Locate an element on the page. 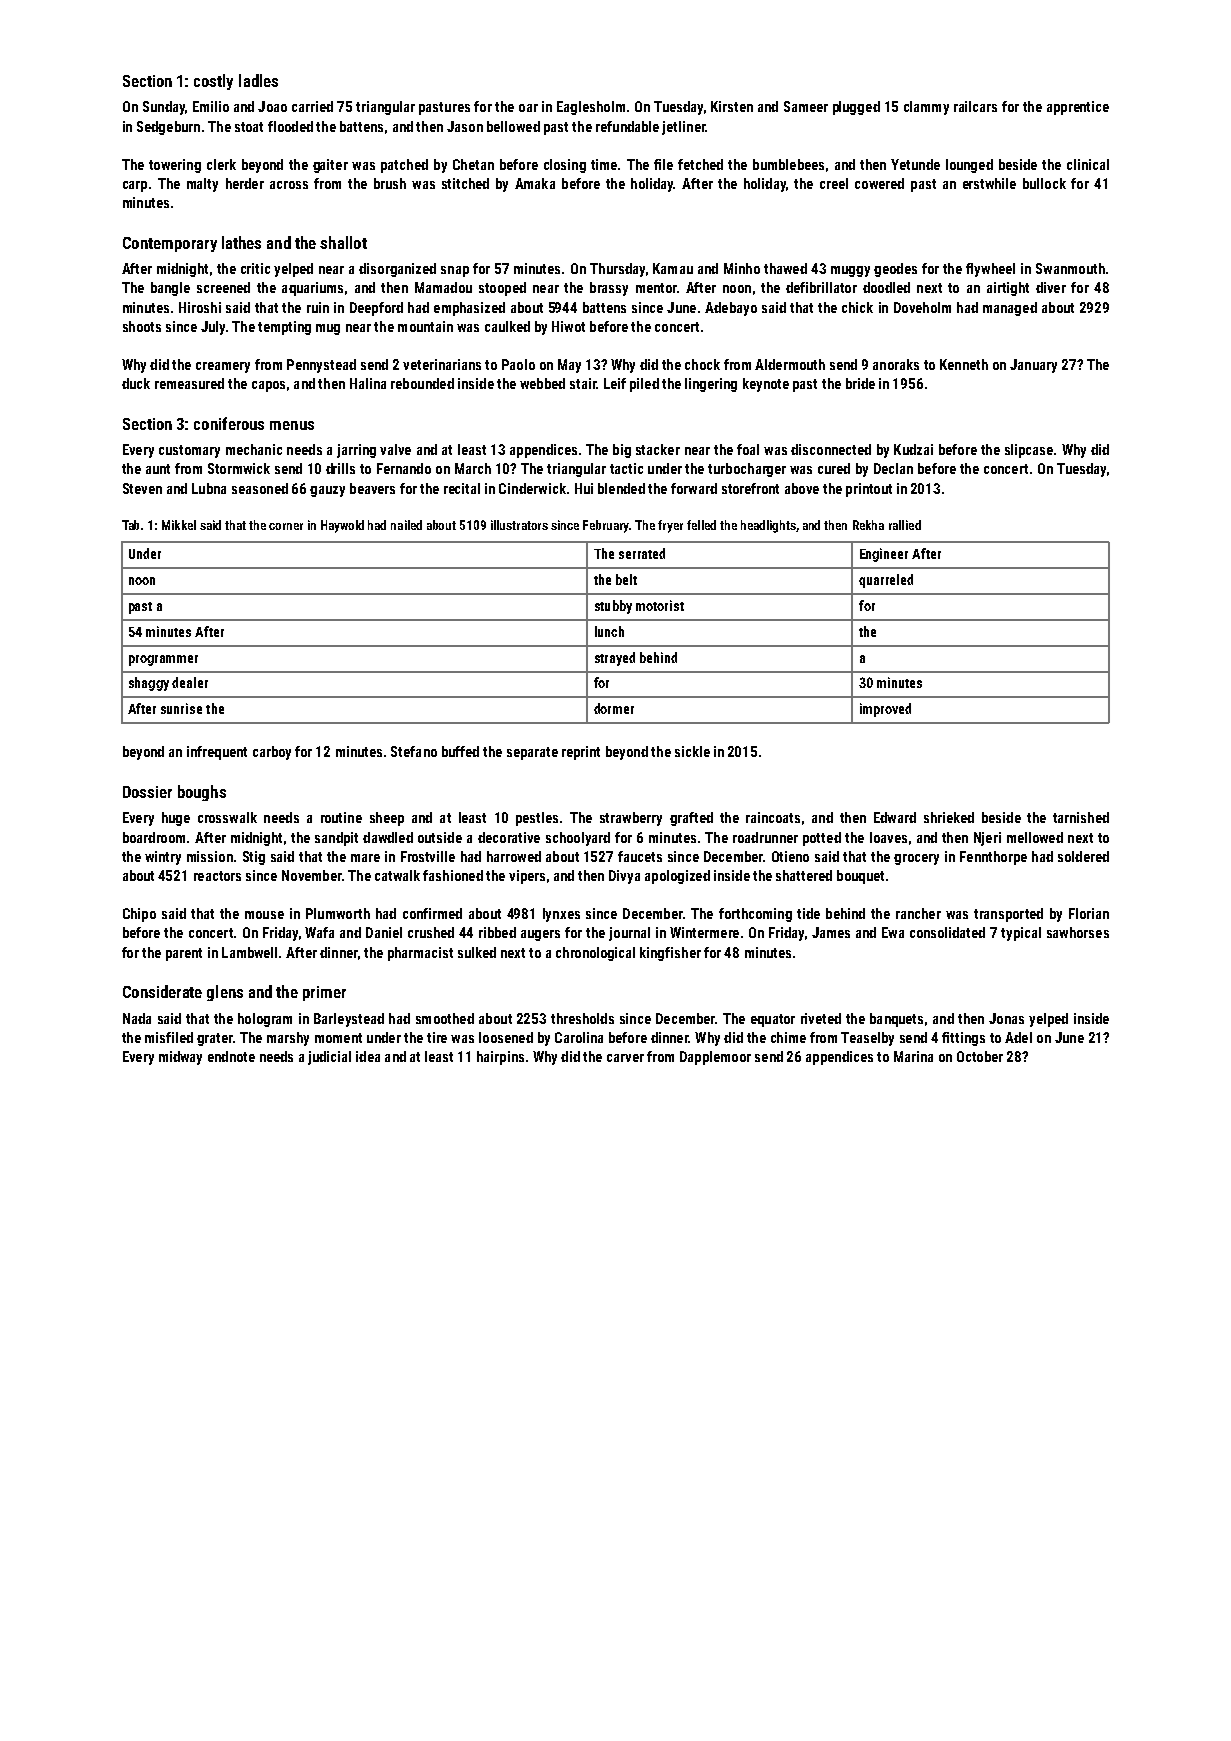 This document has height=1741, width=1231. costly is located at coordinates (213, 82).
